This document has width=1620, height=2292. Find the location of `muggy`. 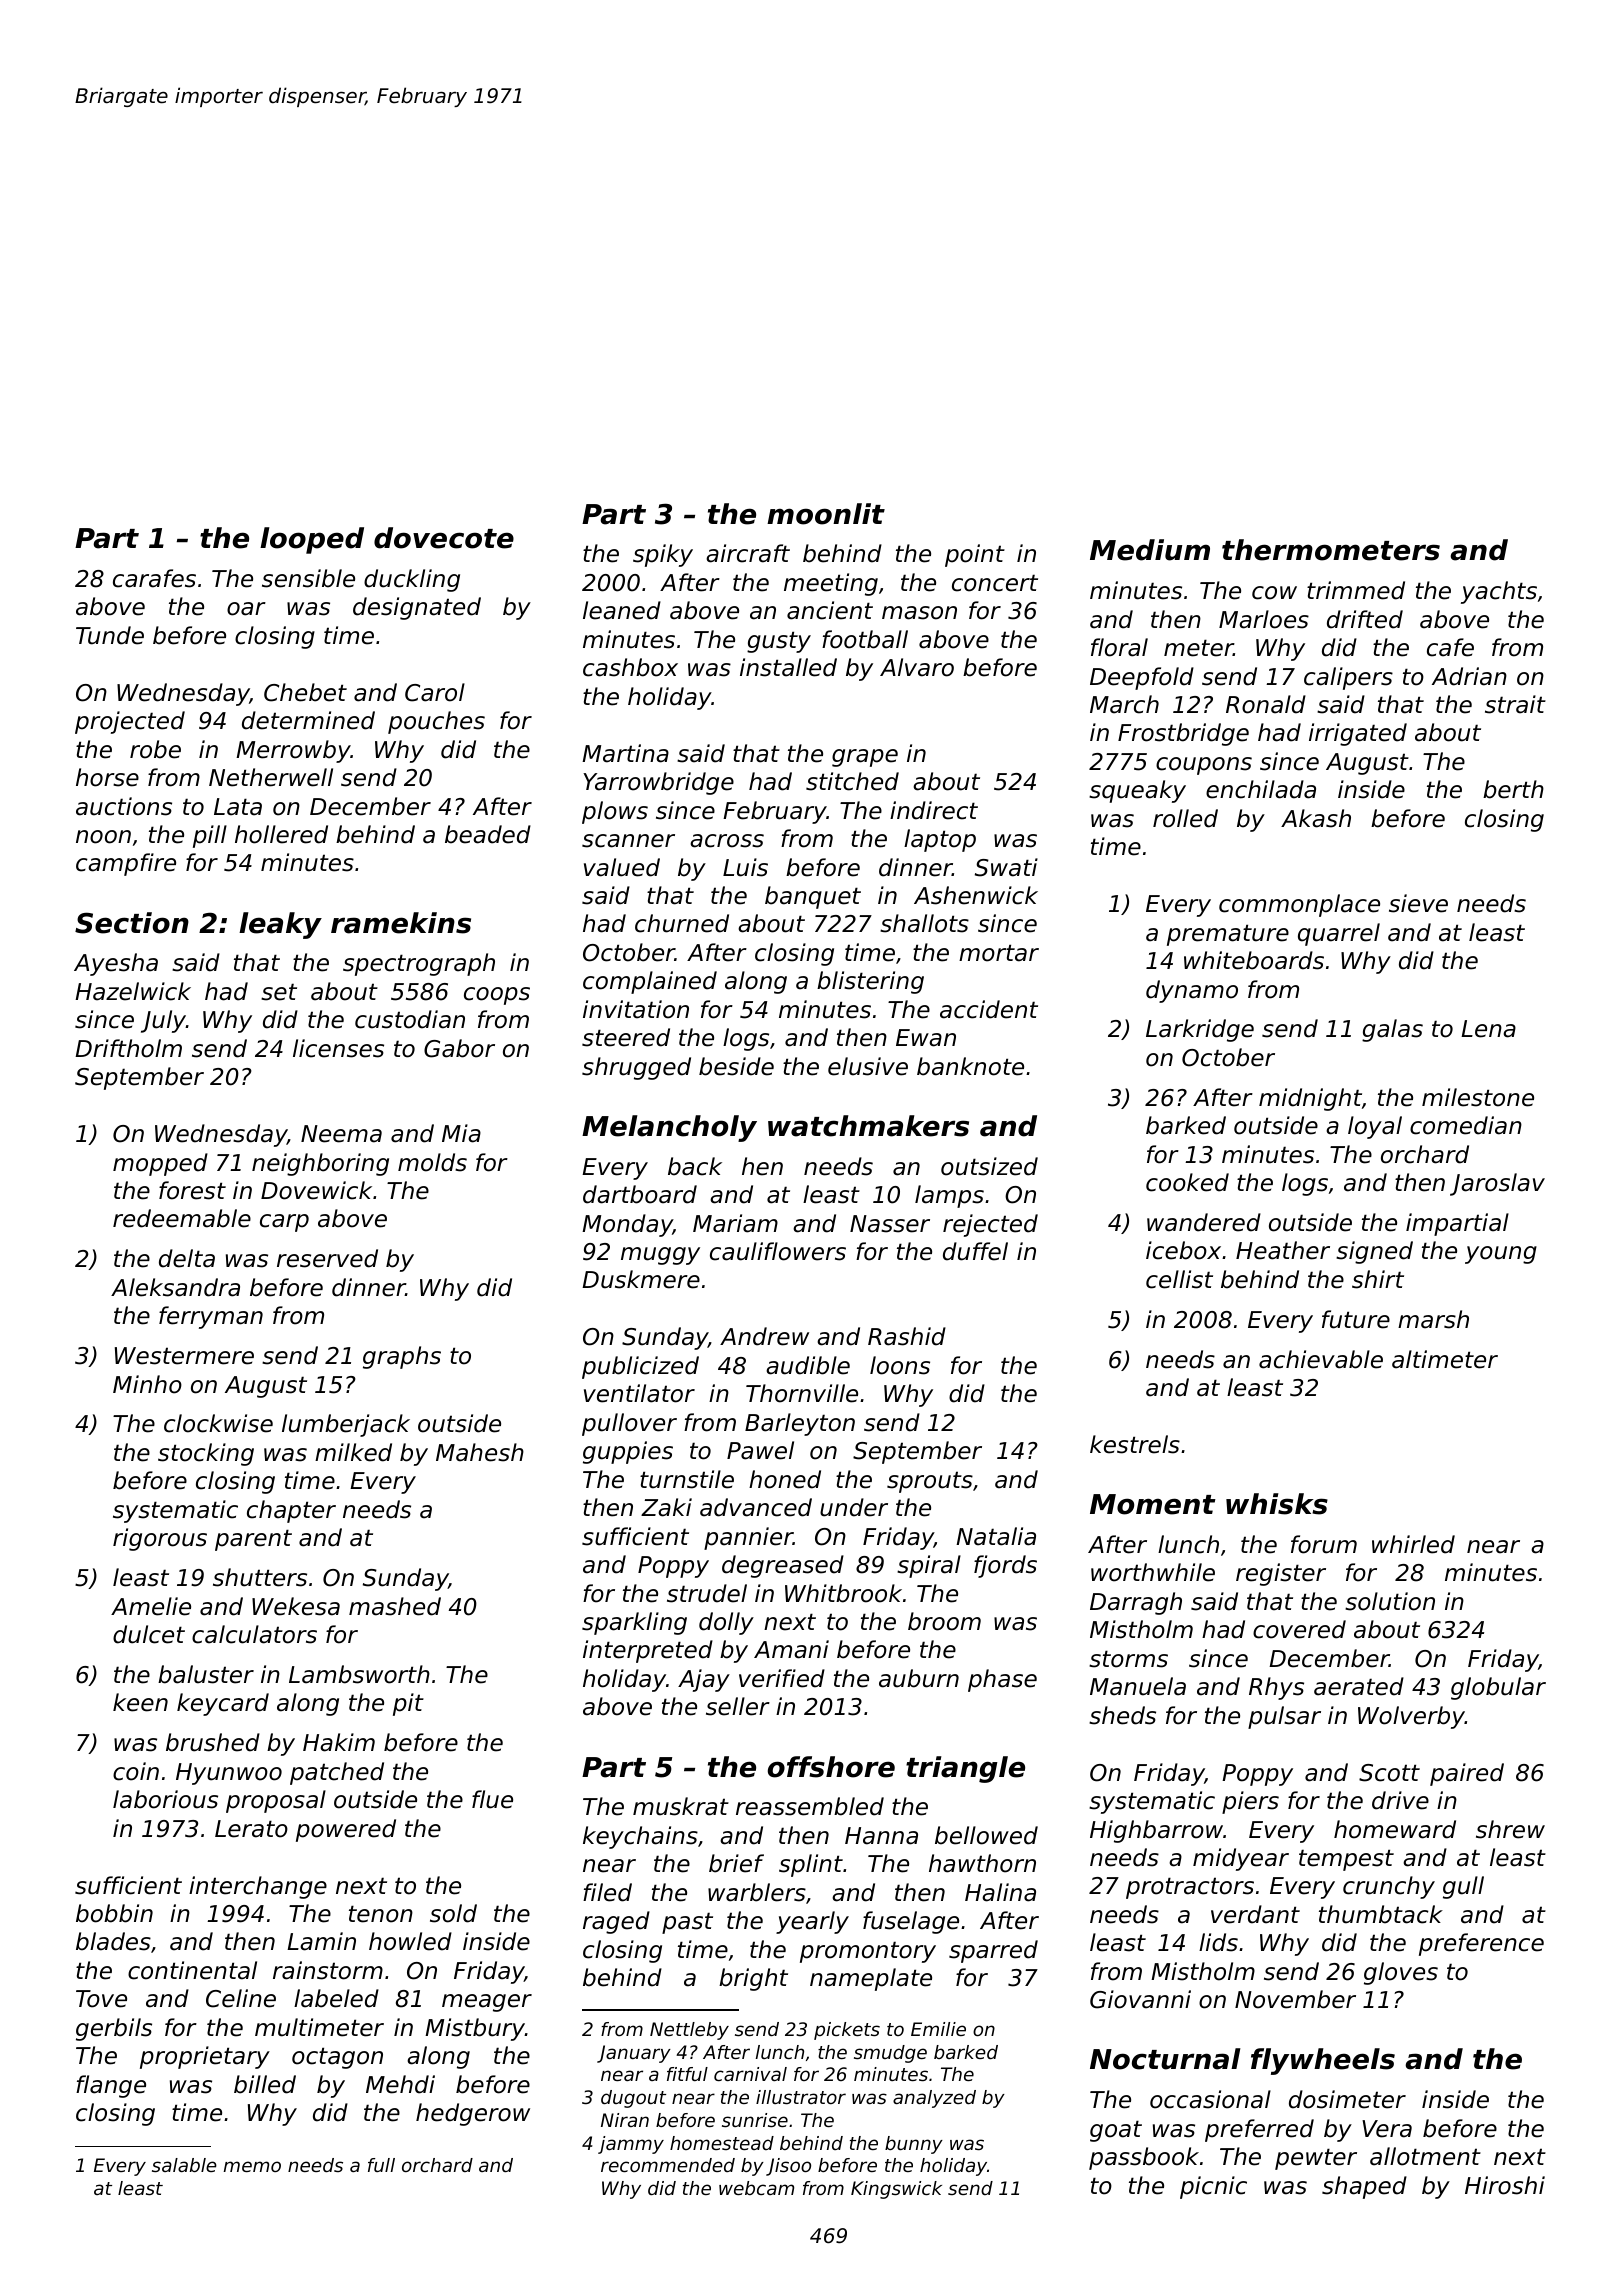

muggy is located at coordinates (660, 1256).
